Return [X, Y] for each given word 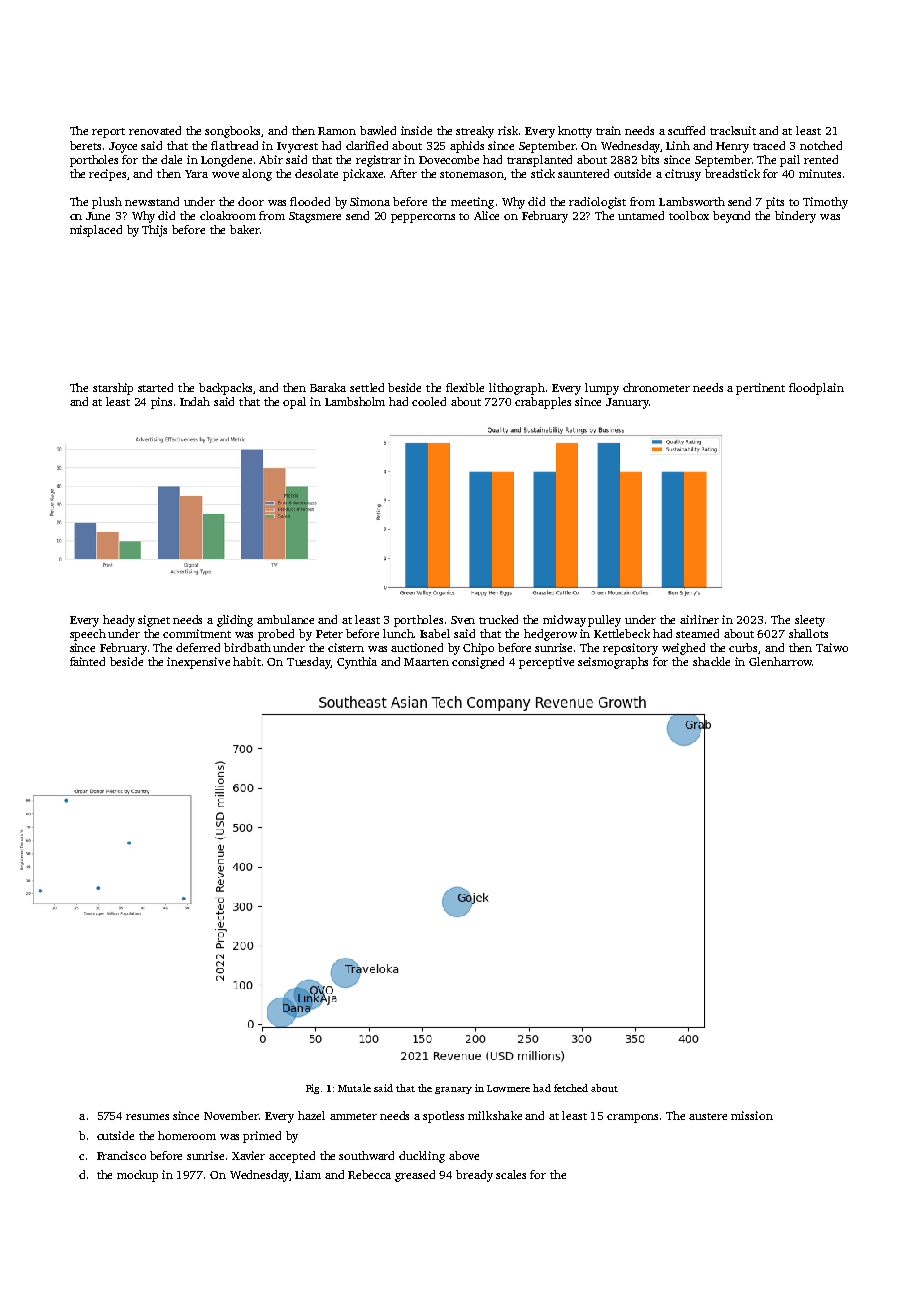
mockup [137, 1176]
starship [113, 389]
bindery [795, 217]
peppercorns [423, 218]
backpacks [225, 389]
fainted [87, 661]
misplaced [96, 231]
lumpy [602, 389]
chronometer [656, 387]
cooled [429, 401]
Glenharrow [780, 661]
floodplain [816, 389]
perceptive [546, 663]
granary [453, 1090]
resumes [147, 1117]
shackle [711, 661]
